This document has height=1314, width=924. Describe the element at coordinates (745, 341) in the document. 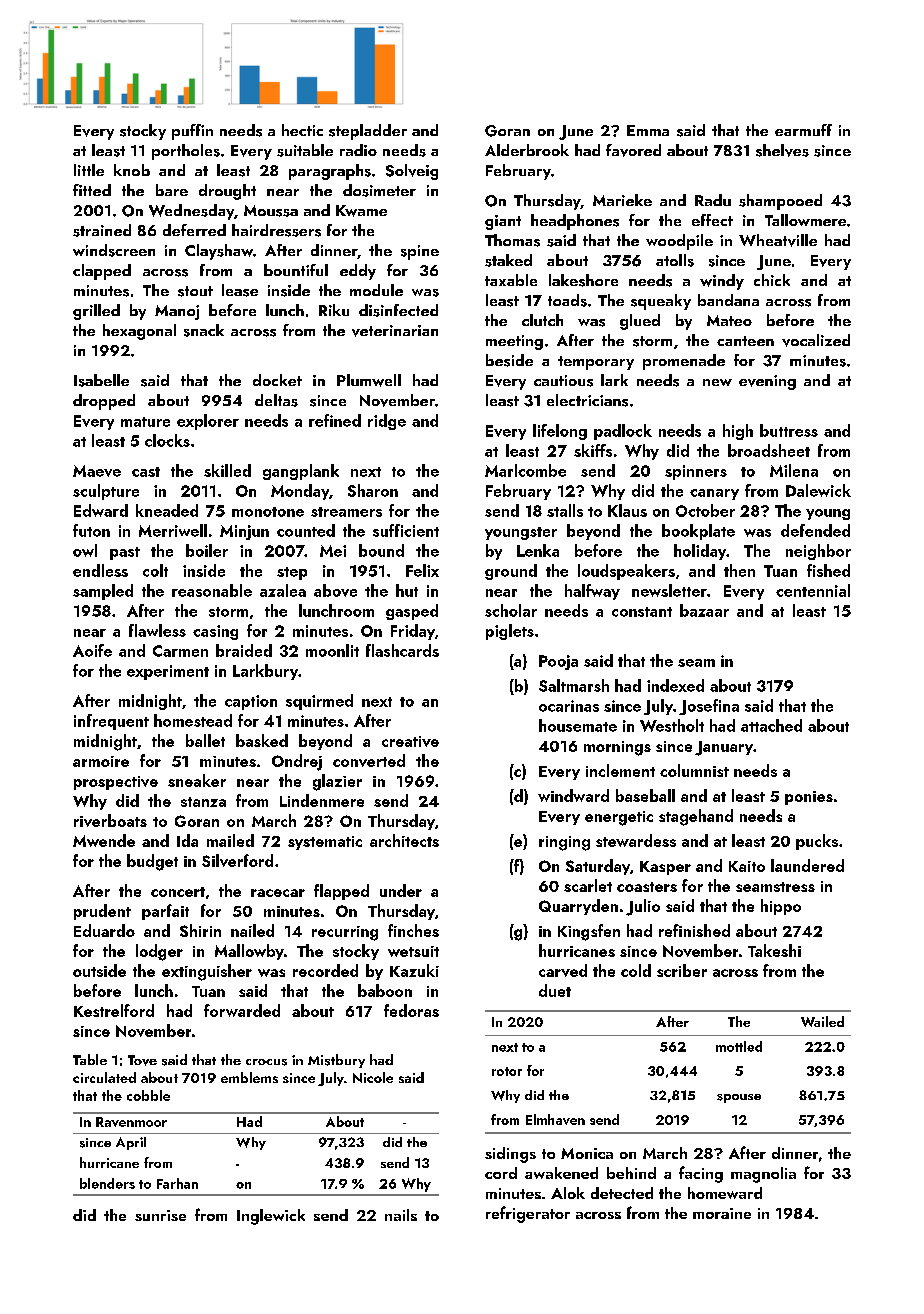

I see `canteen` at that location.
